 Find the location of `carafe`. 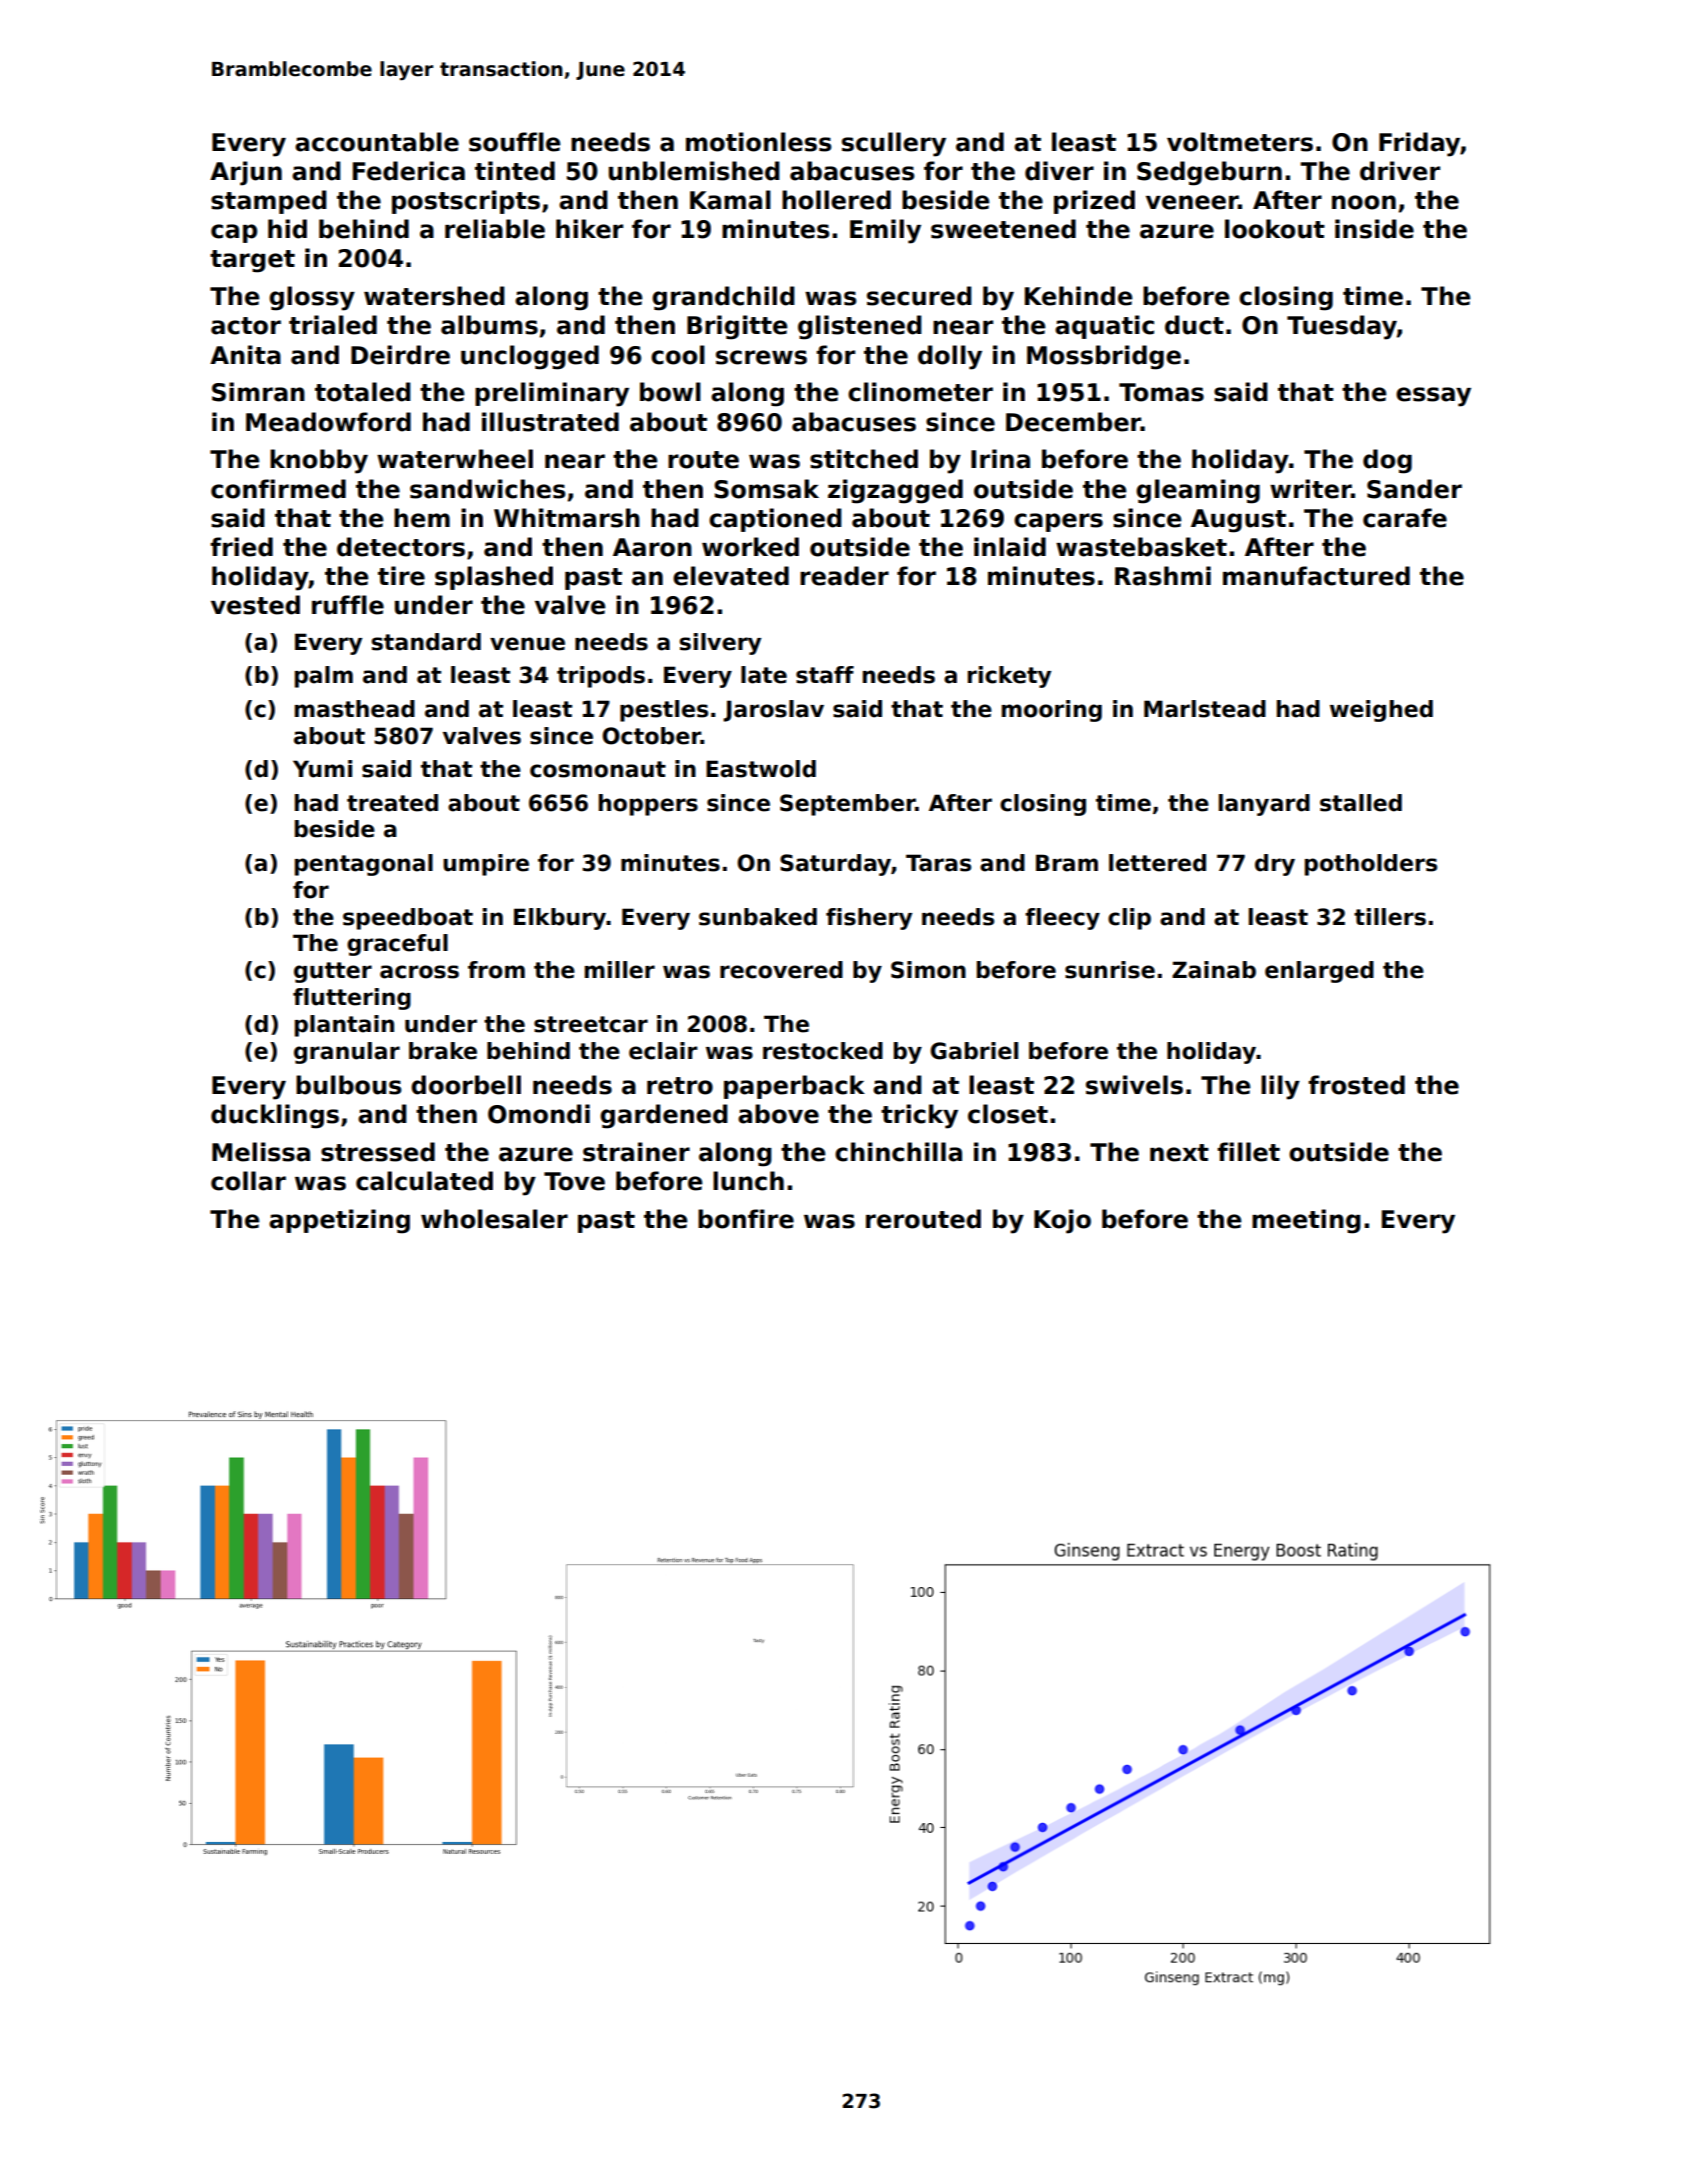

carafe is located at coordinates (1405, 518).
